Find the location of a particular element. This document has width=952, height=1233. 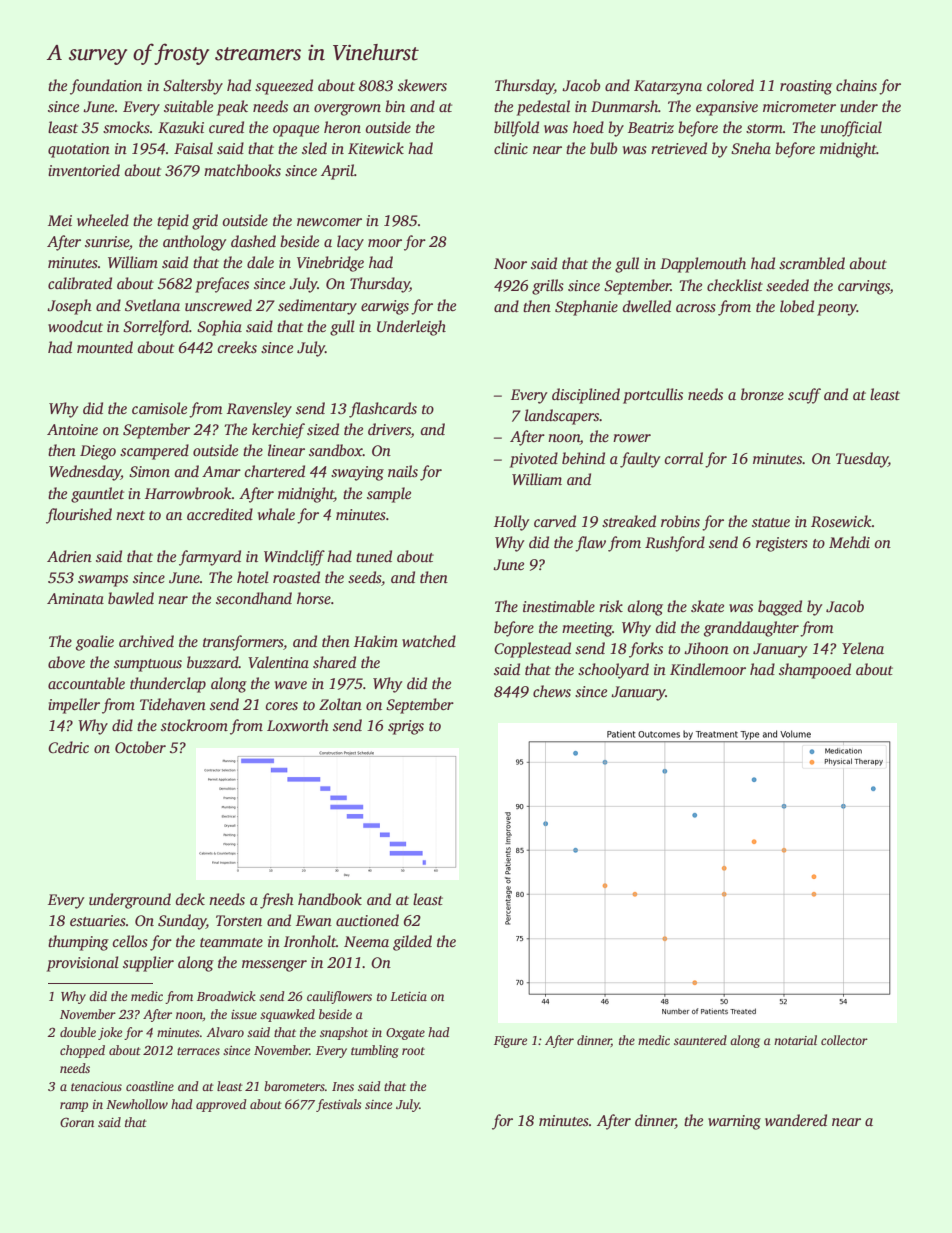

disciplined is located at coordinates (586, 396).
